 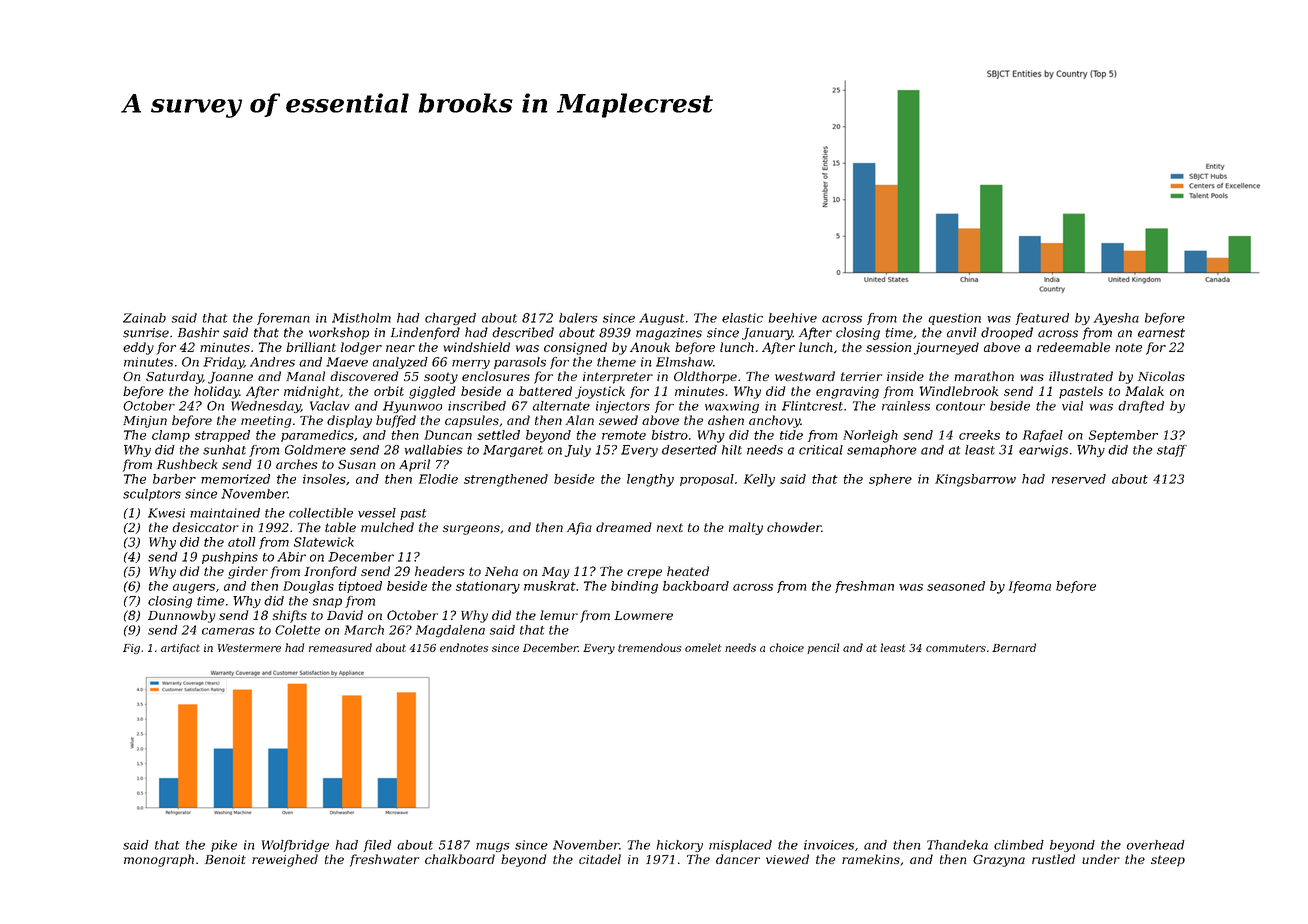 What do you see at coordinates (644, 574) in the page?
I see `crepe` at bounding box center [644, 574].
